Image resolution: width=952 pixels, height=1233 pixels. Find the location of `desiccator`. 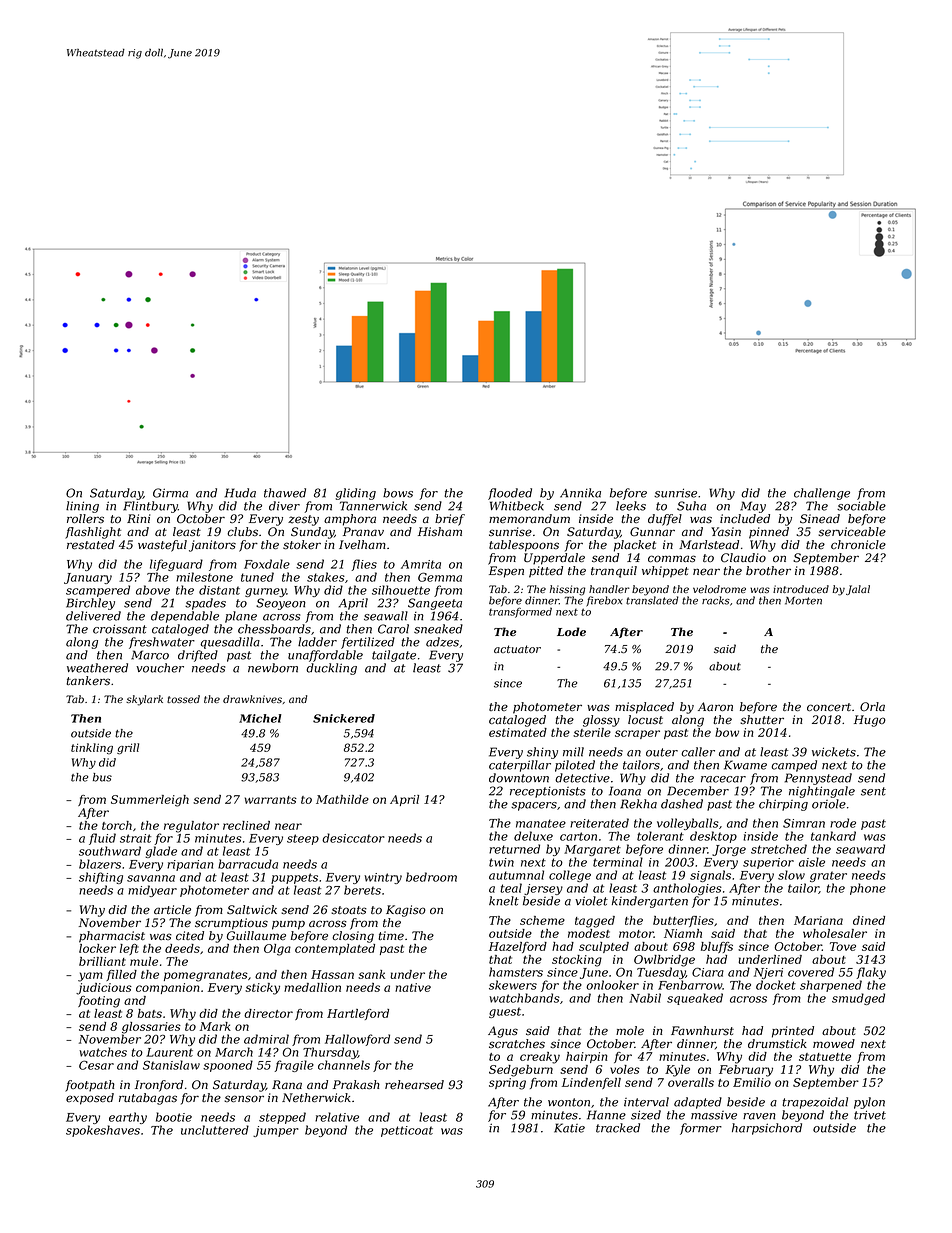

desiccator is located at coordinates (353, 838).
